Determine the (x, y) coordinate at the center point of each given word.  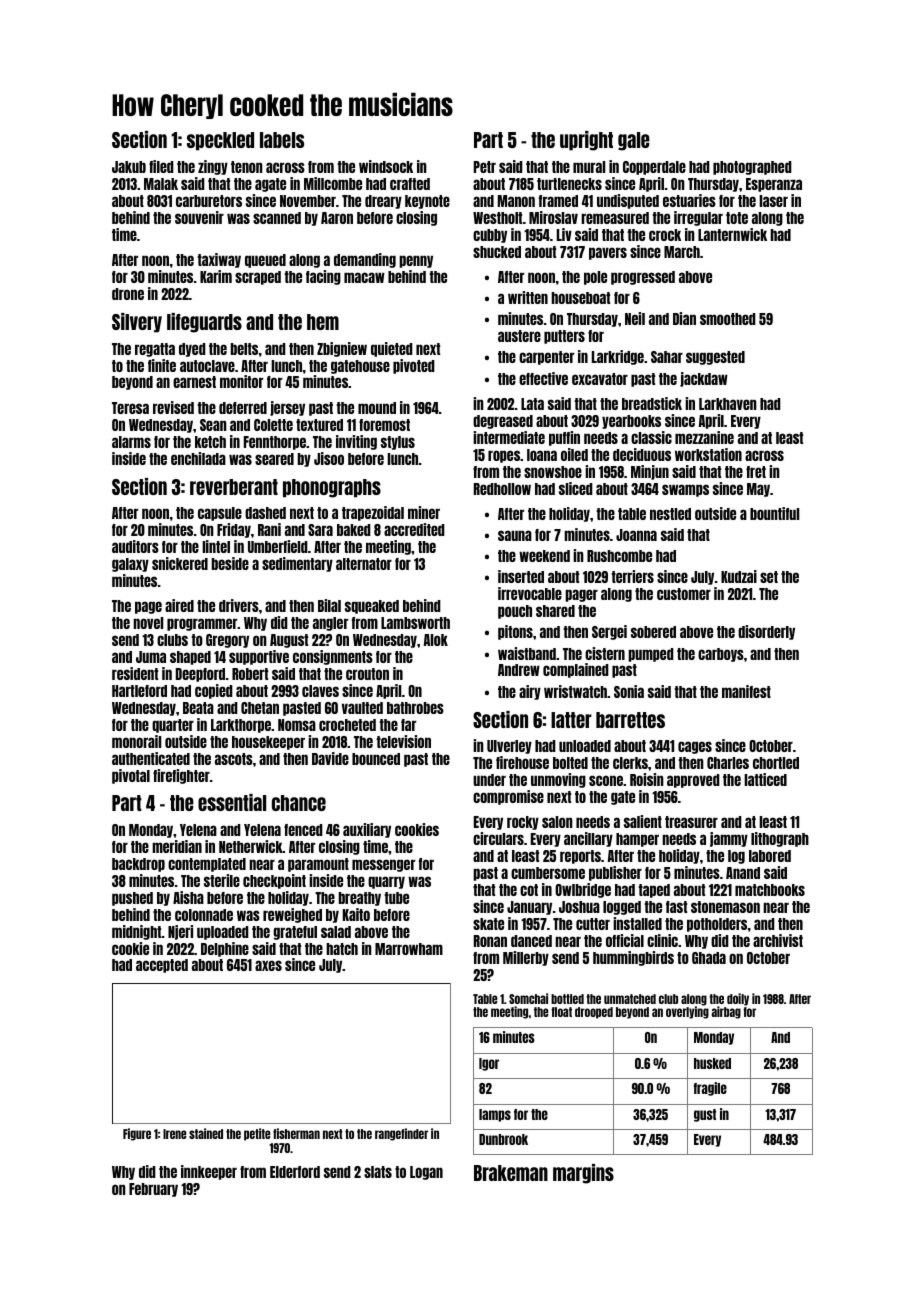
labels (282, 140)
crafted (410, 184)
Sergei (609, 632)
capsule (220, 514)
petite (257, 1134)
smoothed (728, 319)
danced (531, 941)
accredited (414, 529)
